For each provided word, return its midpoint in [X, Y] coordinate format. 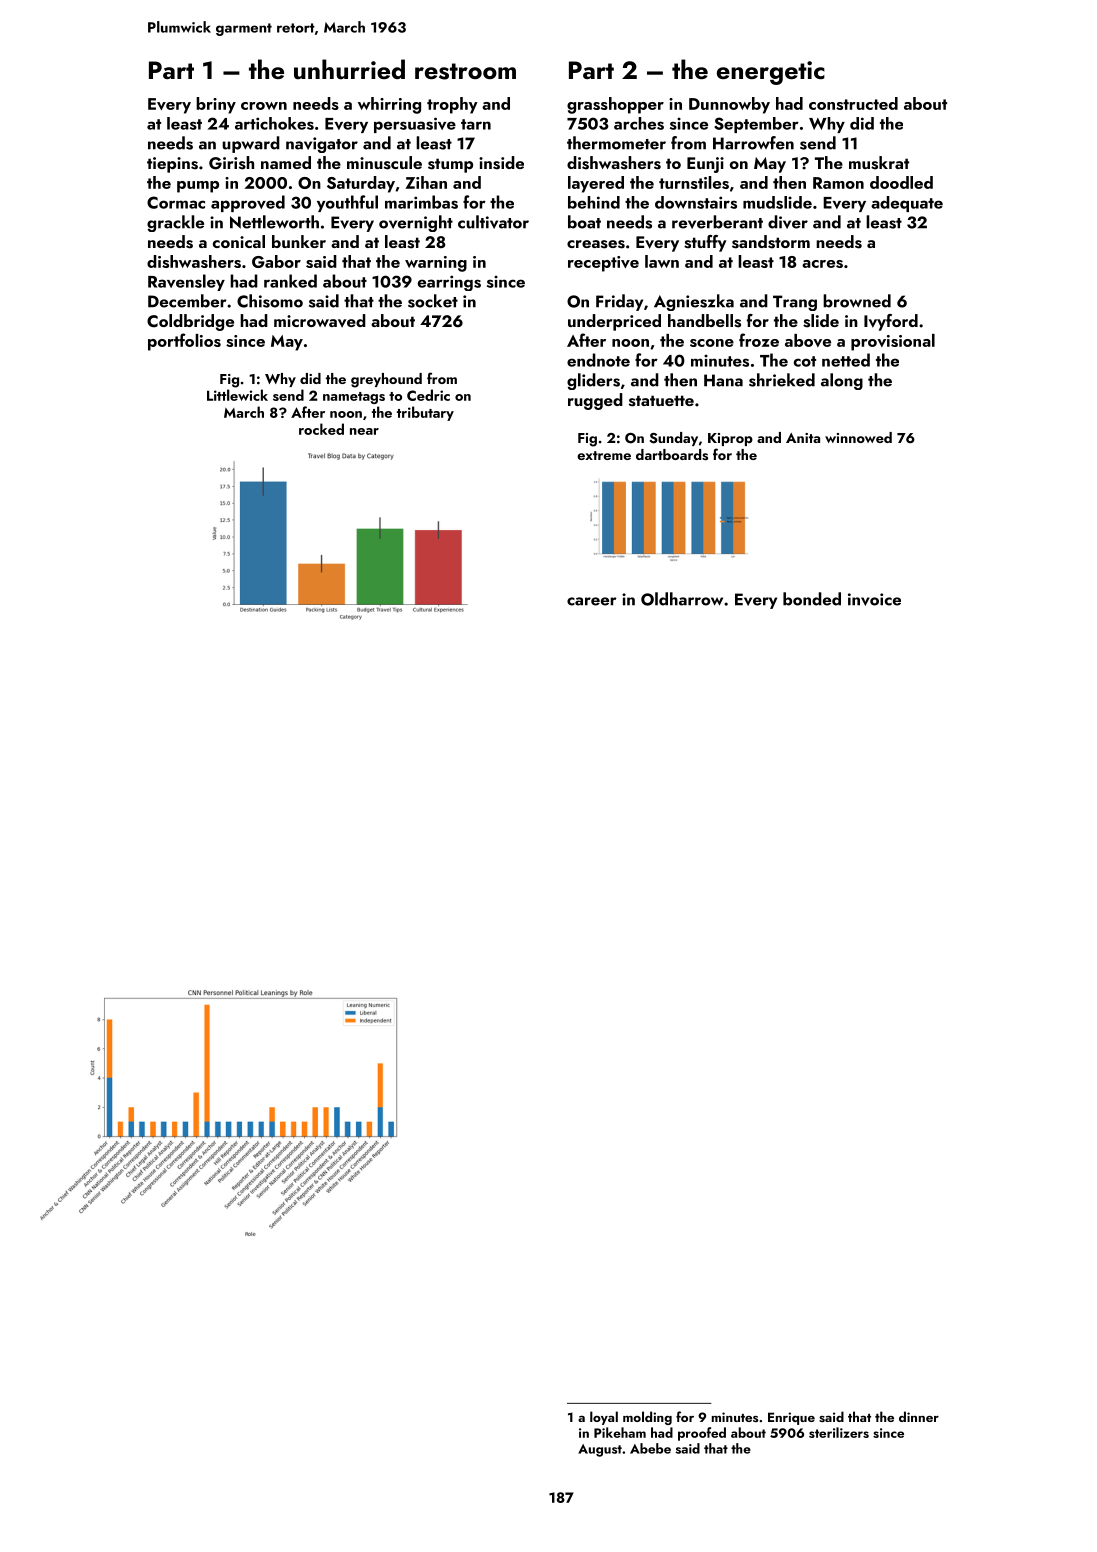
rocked [321, 429]
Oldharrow [682, 599]
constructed [853, 103]
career [592, 601]
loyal [604, 1418]
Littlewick [237, 395]
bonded [812, 599]
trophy [452, 105]
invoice [874, 599]
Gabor [276, 261]
